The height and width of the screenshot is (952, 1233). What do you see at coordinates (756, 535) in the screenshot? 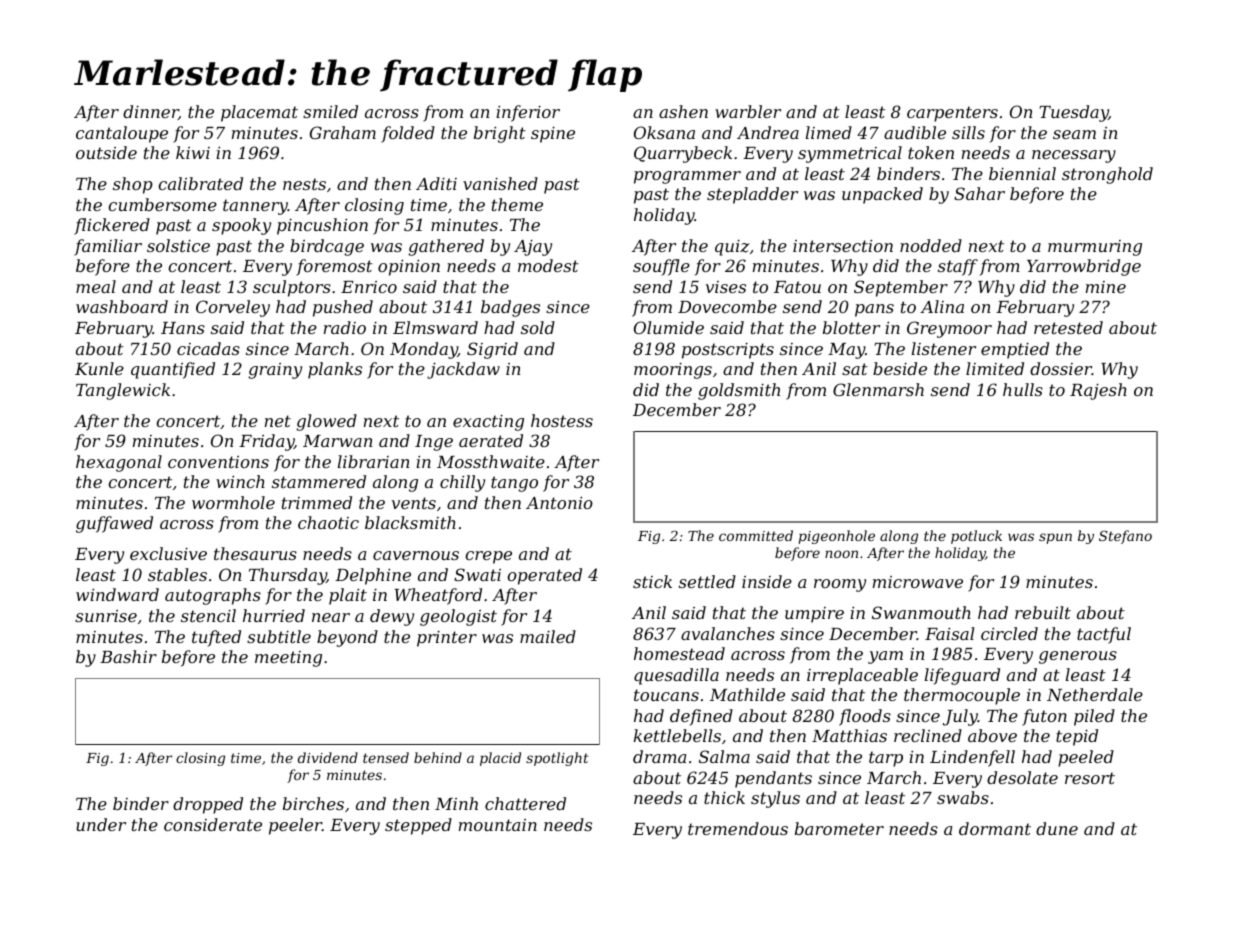
I see `committed` at bounding box center [756, 535].
